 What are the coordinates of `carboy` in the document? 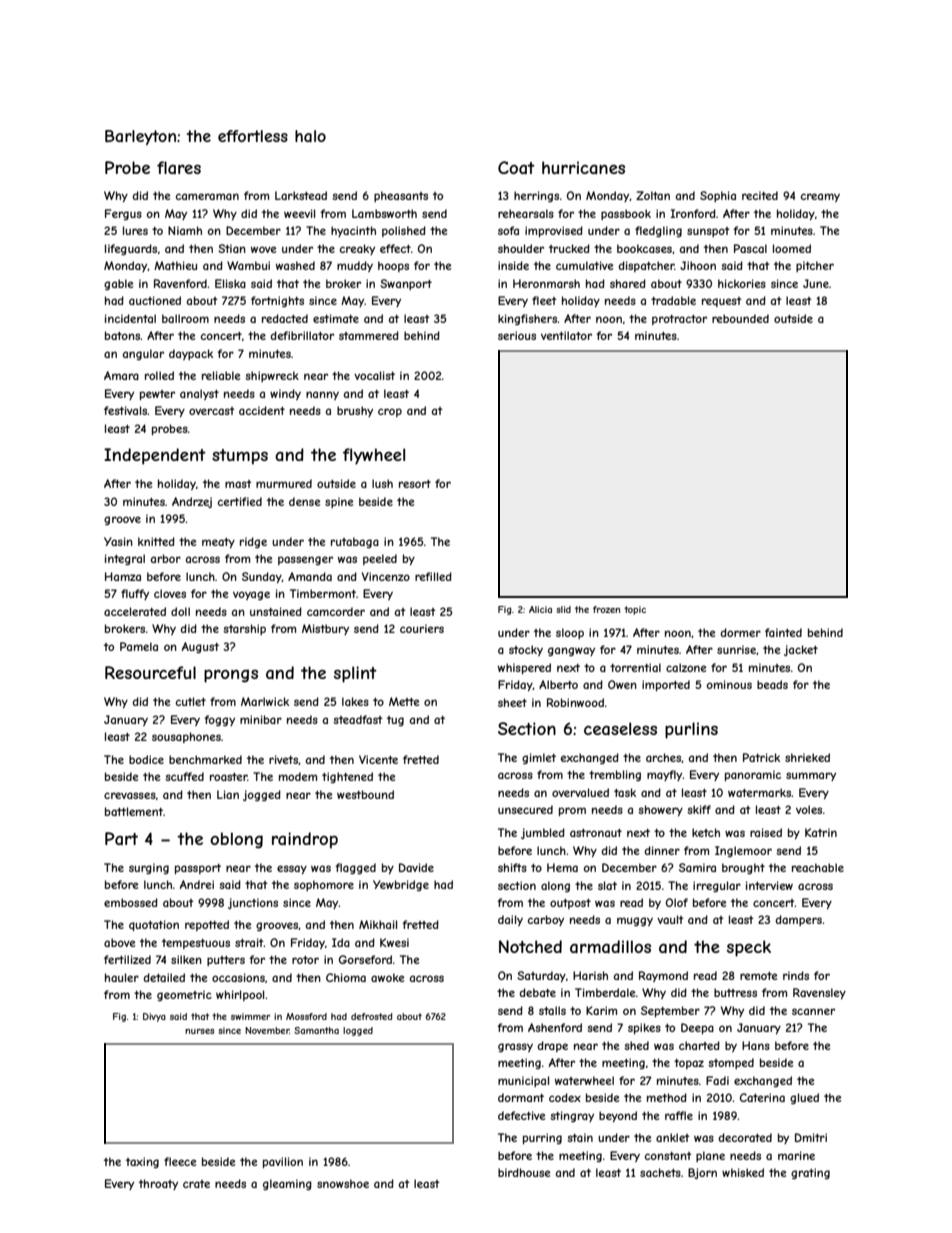 It's located at (546, 920).
